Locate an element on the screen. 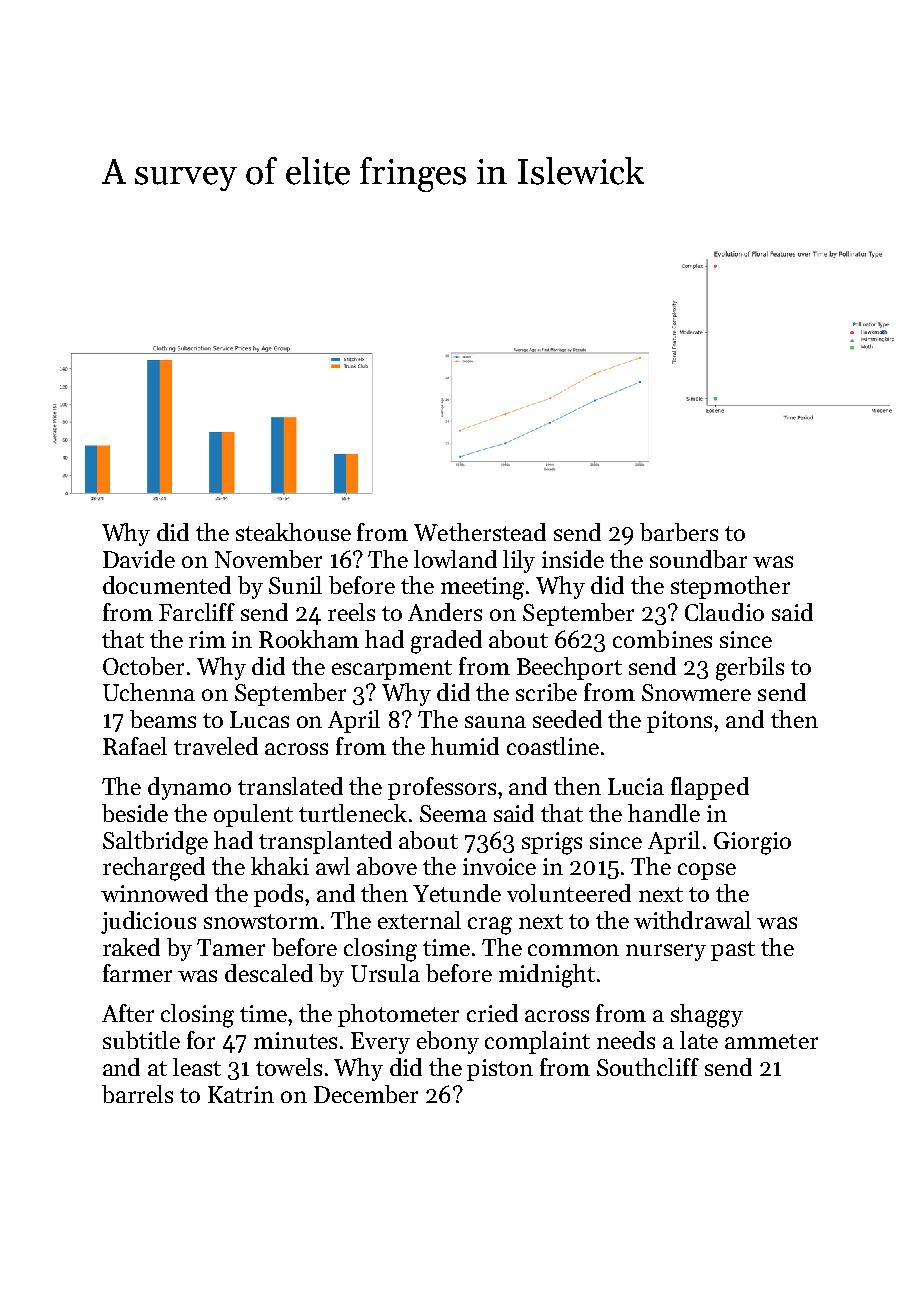 This screenshot has width=924, height=1311. Claudio is located at coordinates (724, 612).
